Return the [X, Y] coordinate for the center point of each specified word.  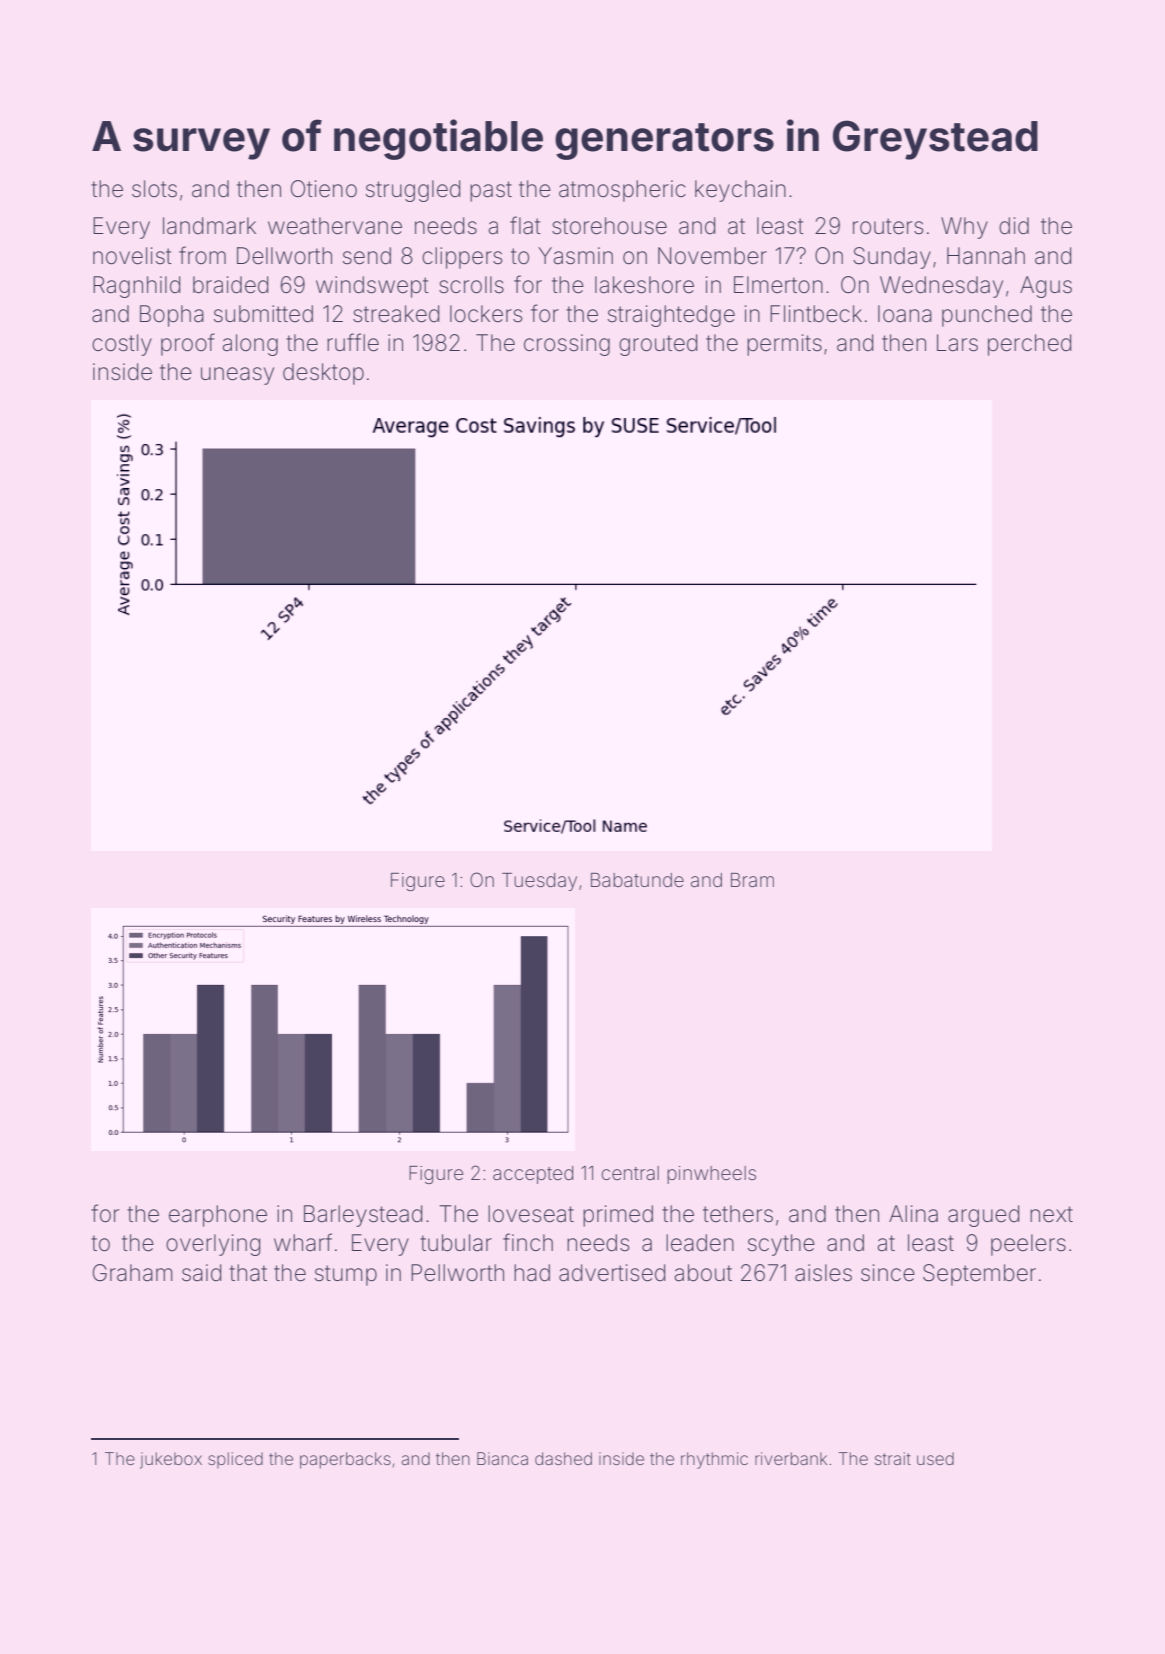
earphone [218, 1216]
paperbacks [345, 1460]
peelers [1028, 1245]
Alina [913, 1214]
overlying [213, 1245]
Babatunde [637, 880]
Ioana [905, 314]
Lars [957, 343]
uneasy [237, 376]
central [630, 1173]
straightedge [671, 316]
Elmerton [778, 285]
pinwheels [711, 1175]
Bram [752, 880]
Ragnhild [136, 287]
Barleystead [363, 1216]
